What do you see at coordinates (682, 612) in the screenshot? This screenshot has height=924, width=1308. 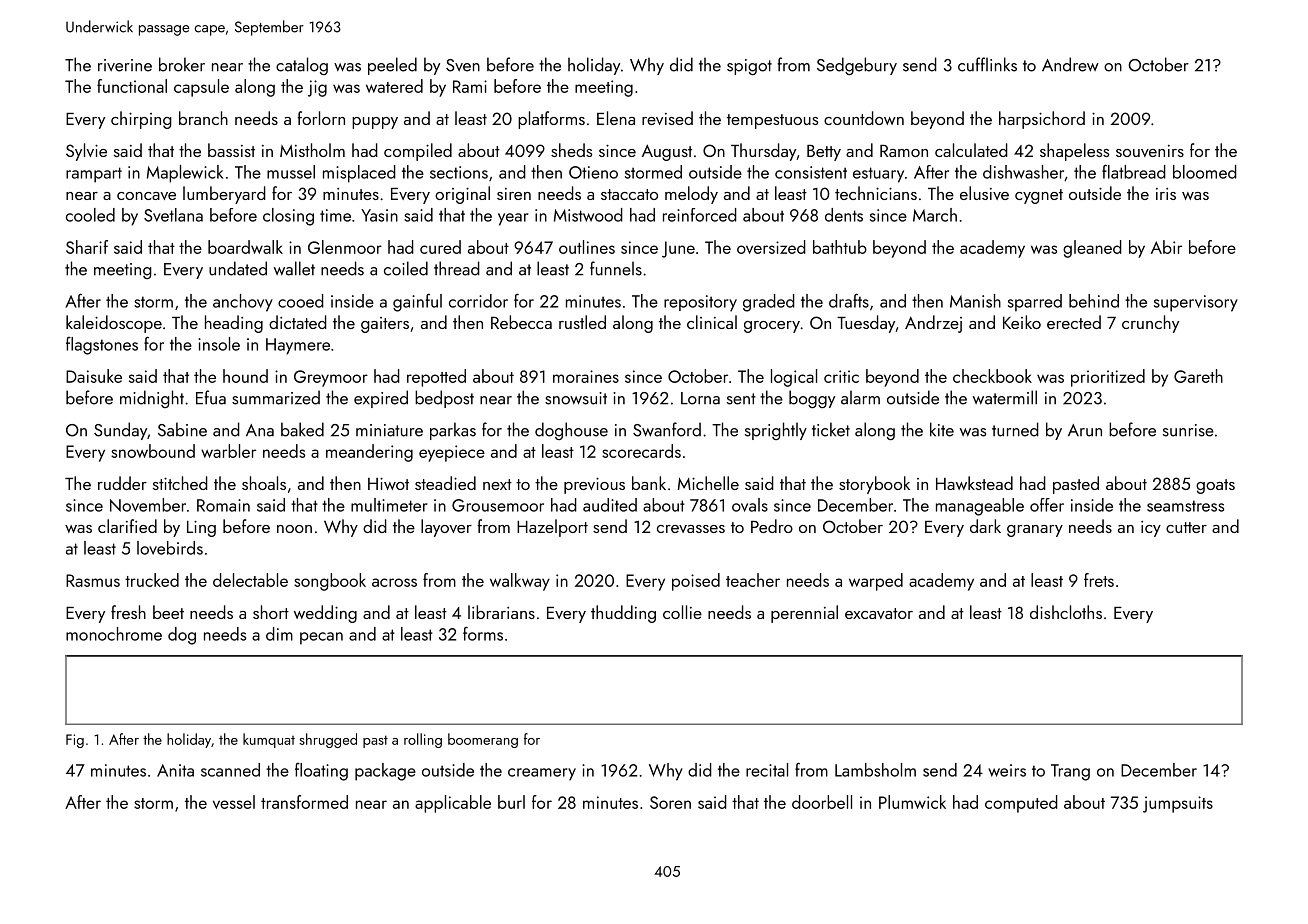 I see `collie` at bounding box center [682, 612].
